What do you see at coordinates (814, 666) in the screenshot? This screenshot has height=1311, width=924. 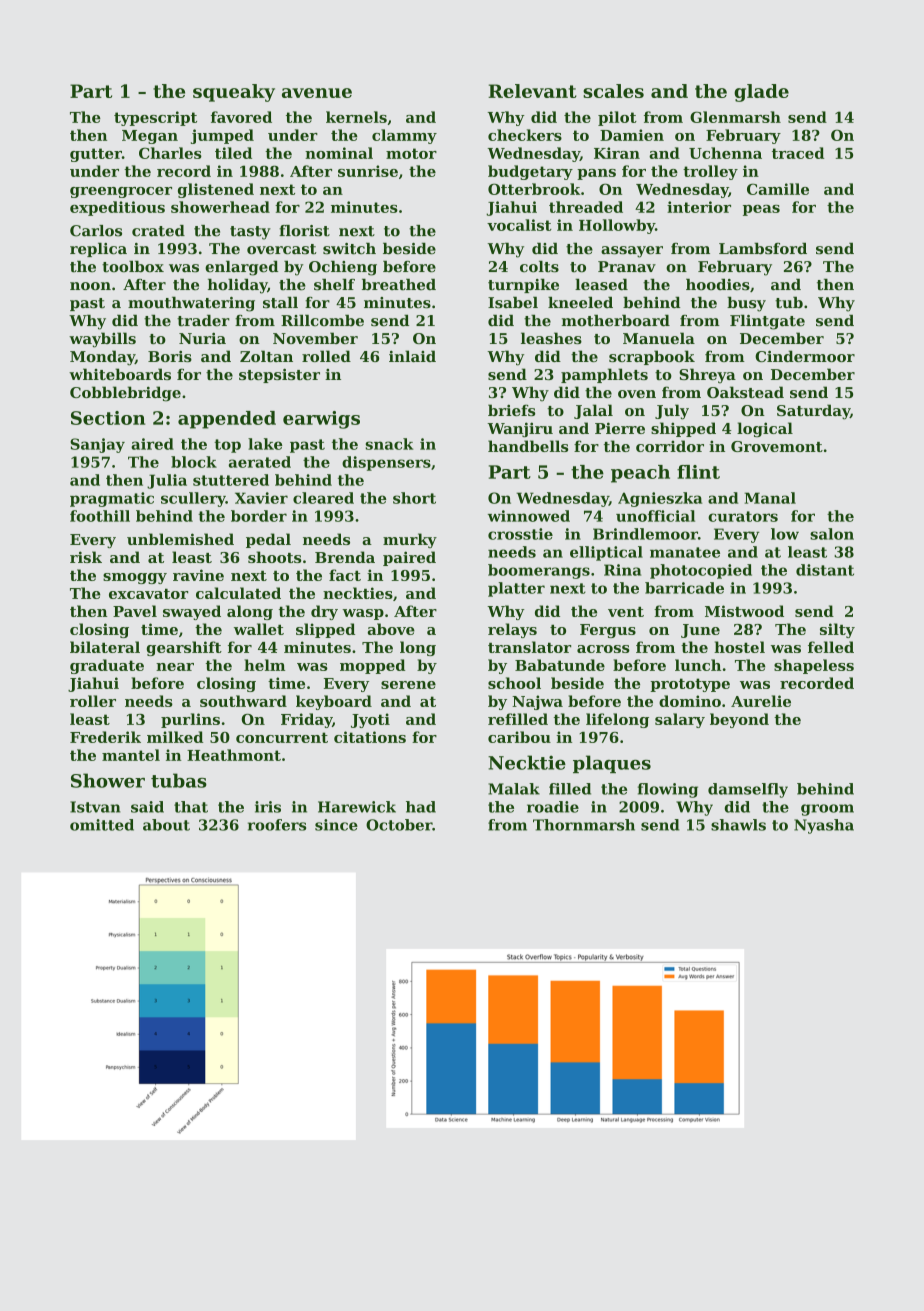 I see `shapeless` at bounding box center [814, 666].
